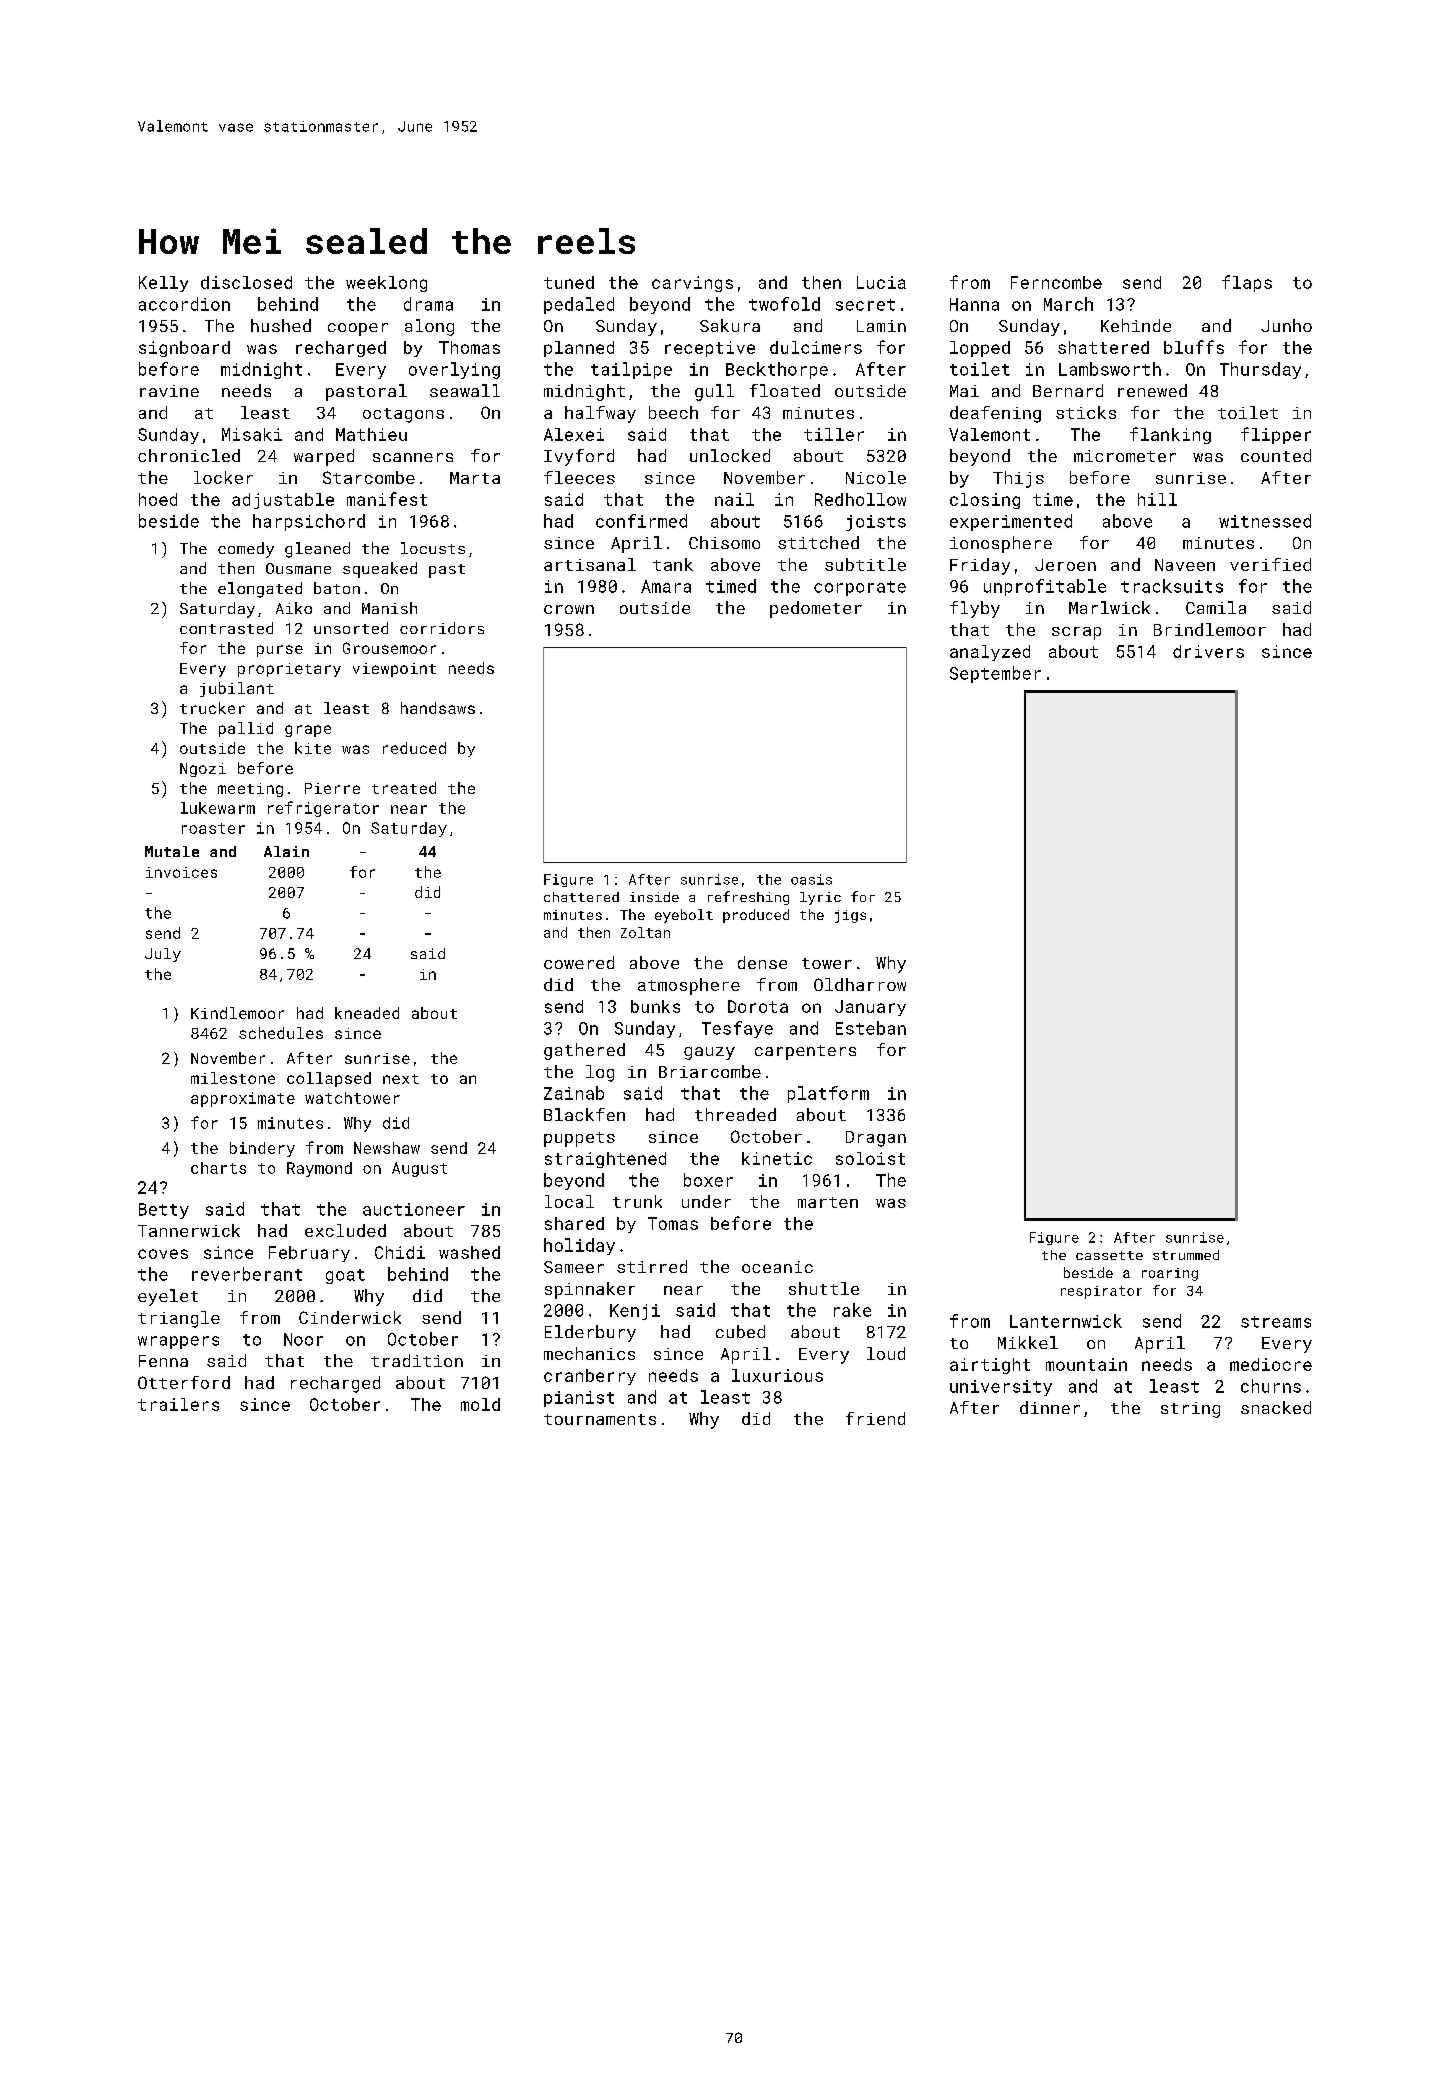  What do you see at coordinates (1172, 586) in the screenshot?
I see `tracksuits` at bounding box center [1172, 586].
